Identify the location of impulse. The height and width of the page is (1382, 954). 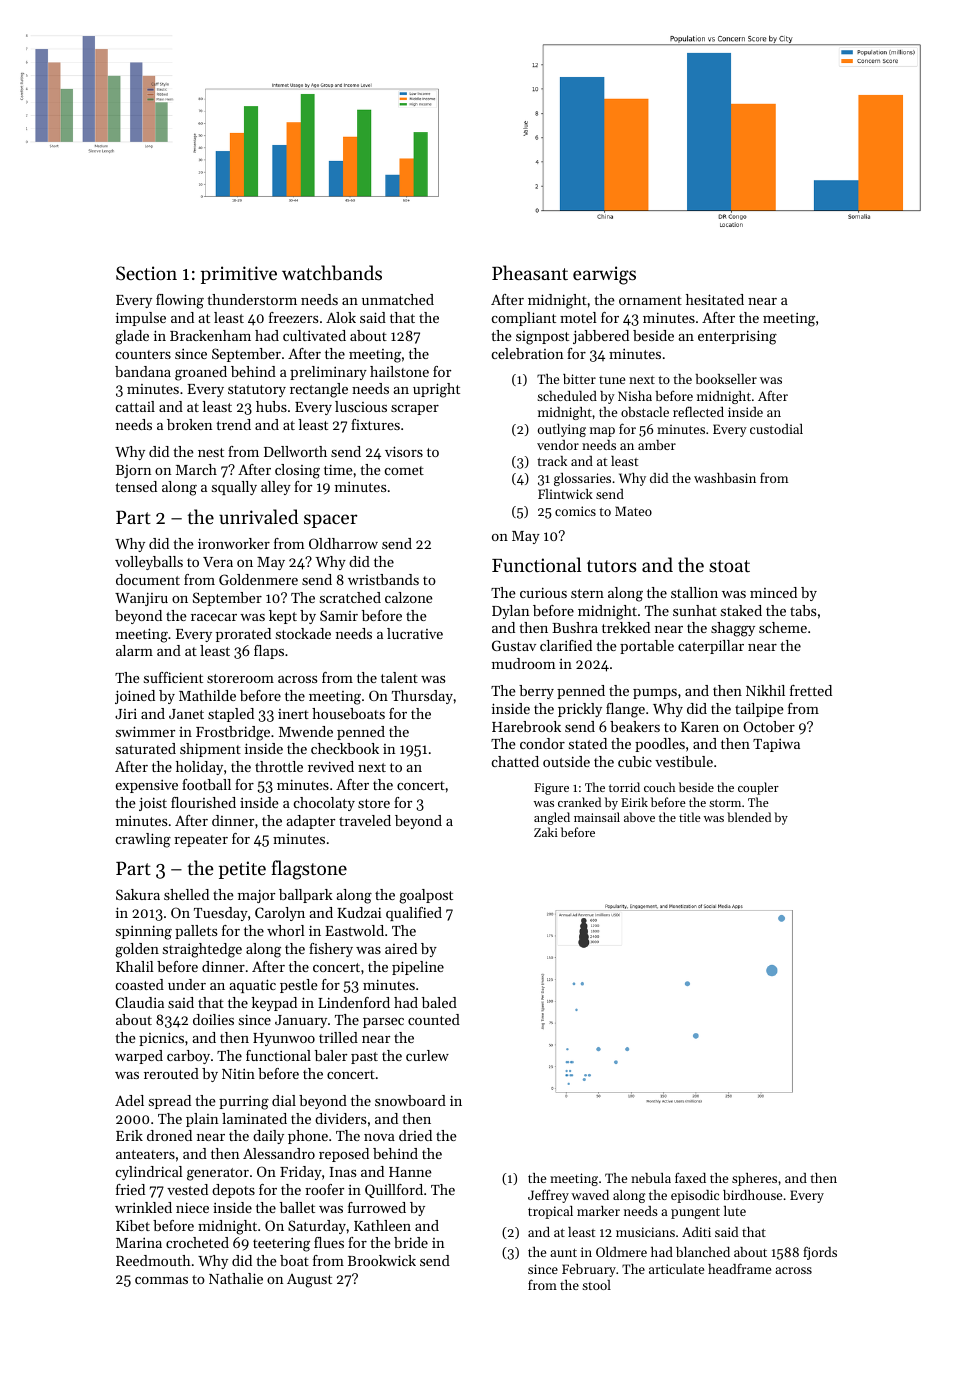
(141, 319).
